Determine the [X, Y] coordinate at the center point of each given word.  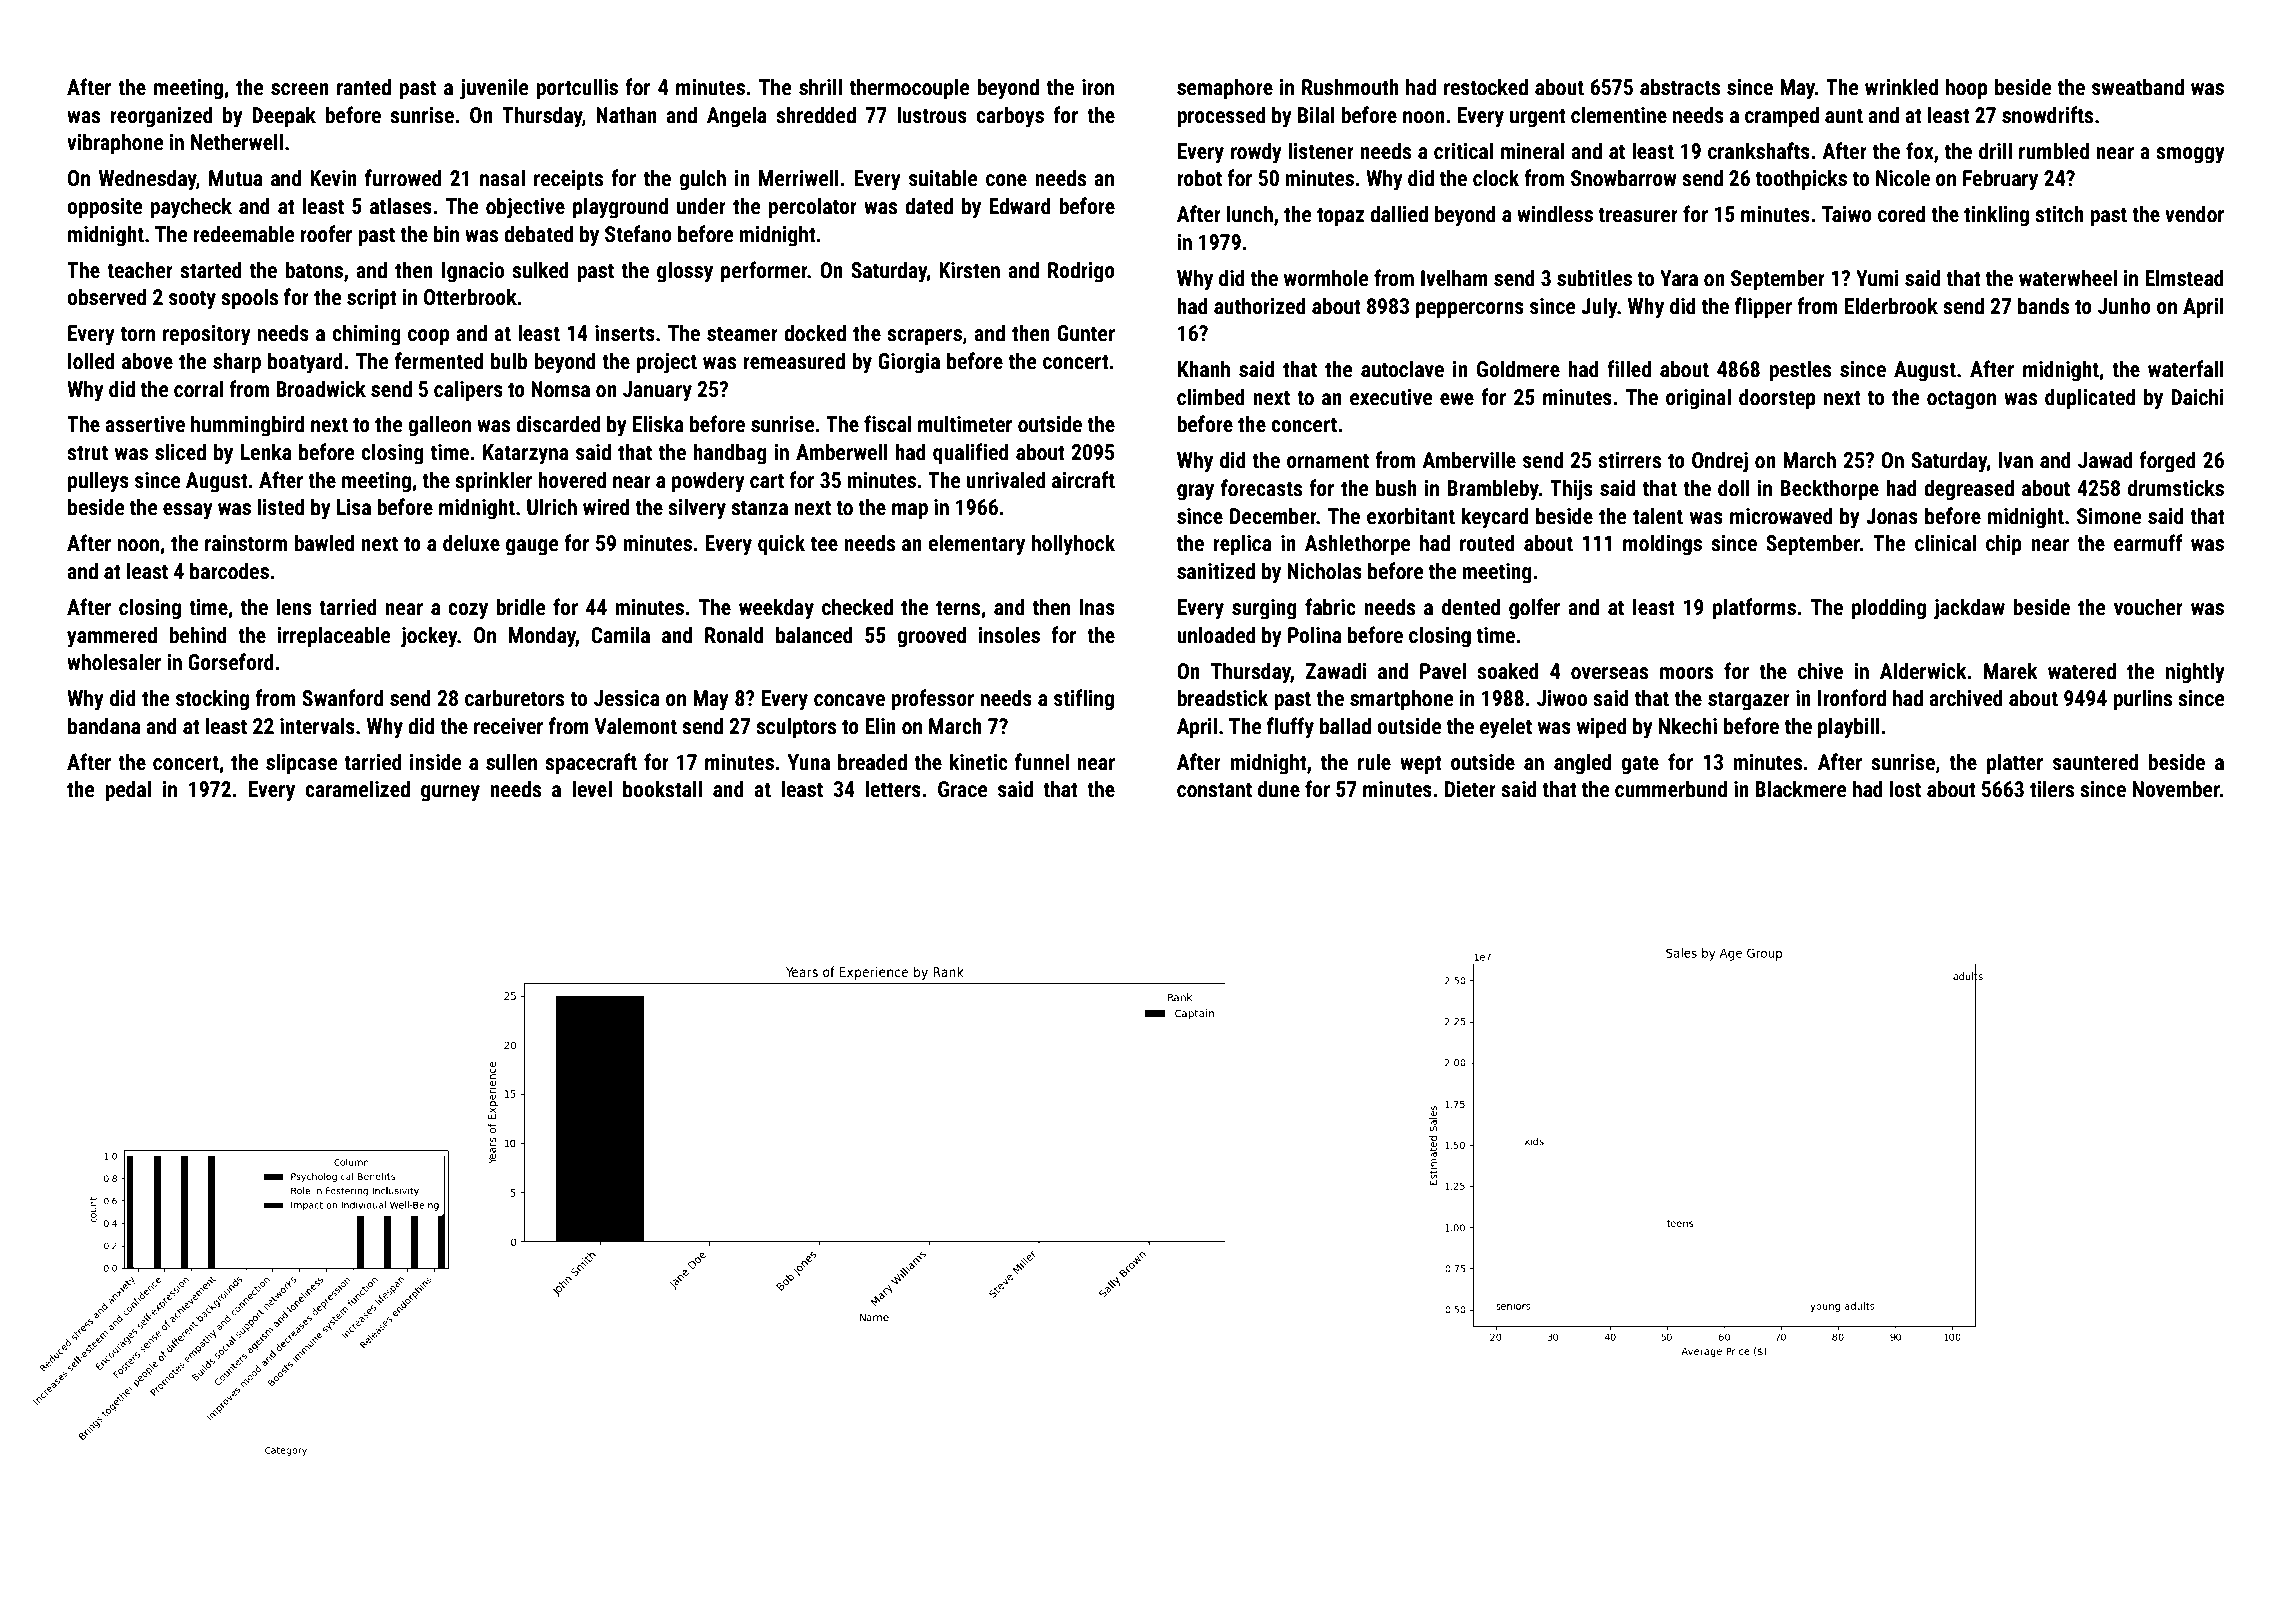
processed [1221, 117]
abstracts [1680, 87]
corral [198, 388]
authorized [1260, 306]
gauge [532, 547]
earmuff [2148, 542]
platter [2015, 764]
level [592, 789]
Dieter [1470, 789]
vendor [2194, 214]
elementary [976, 545]
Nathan [626, 115]
